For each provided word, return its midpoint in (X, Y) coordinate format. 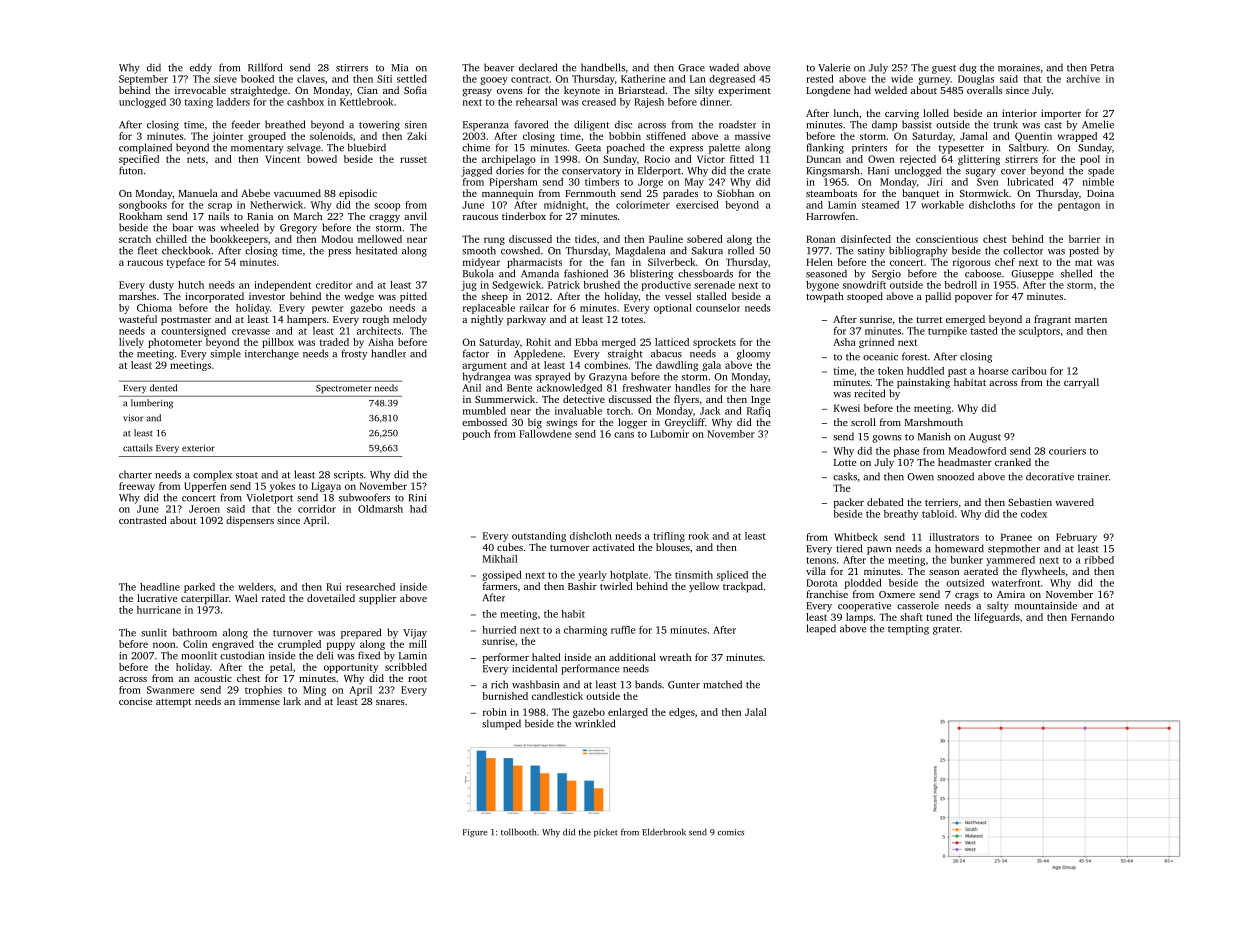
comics (731, 832)
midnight (565, 206)
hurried (499, 630)
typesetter (961, 149)
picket (605, 832)
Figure (475, 833)
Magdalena (640, 251)
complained (145, 148)
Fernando (1092, 617)
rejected (918, 160)
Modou (337, 239)
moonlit (199, 655)
